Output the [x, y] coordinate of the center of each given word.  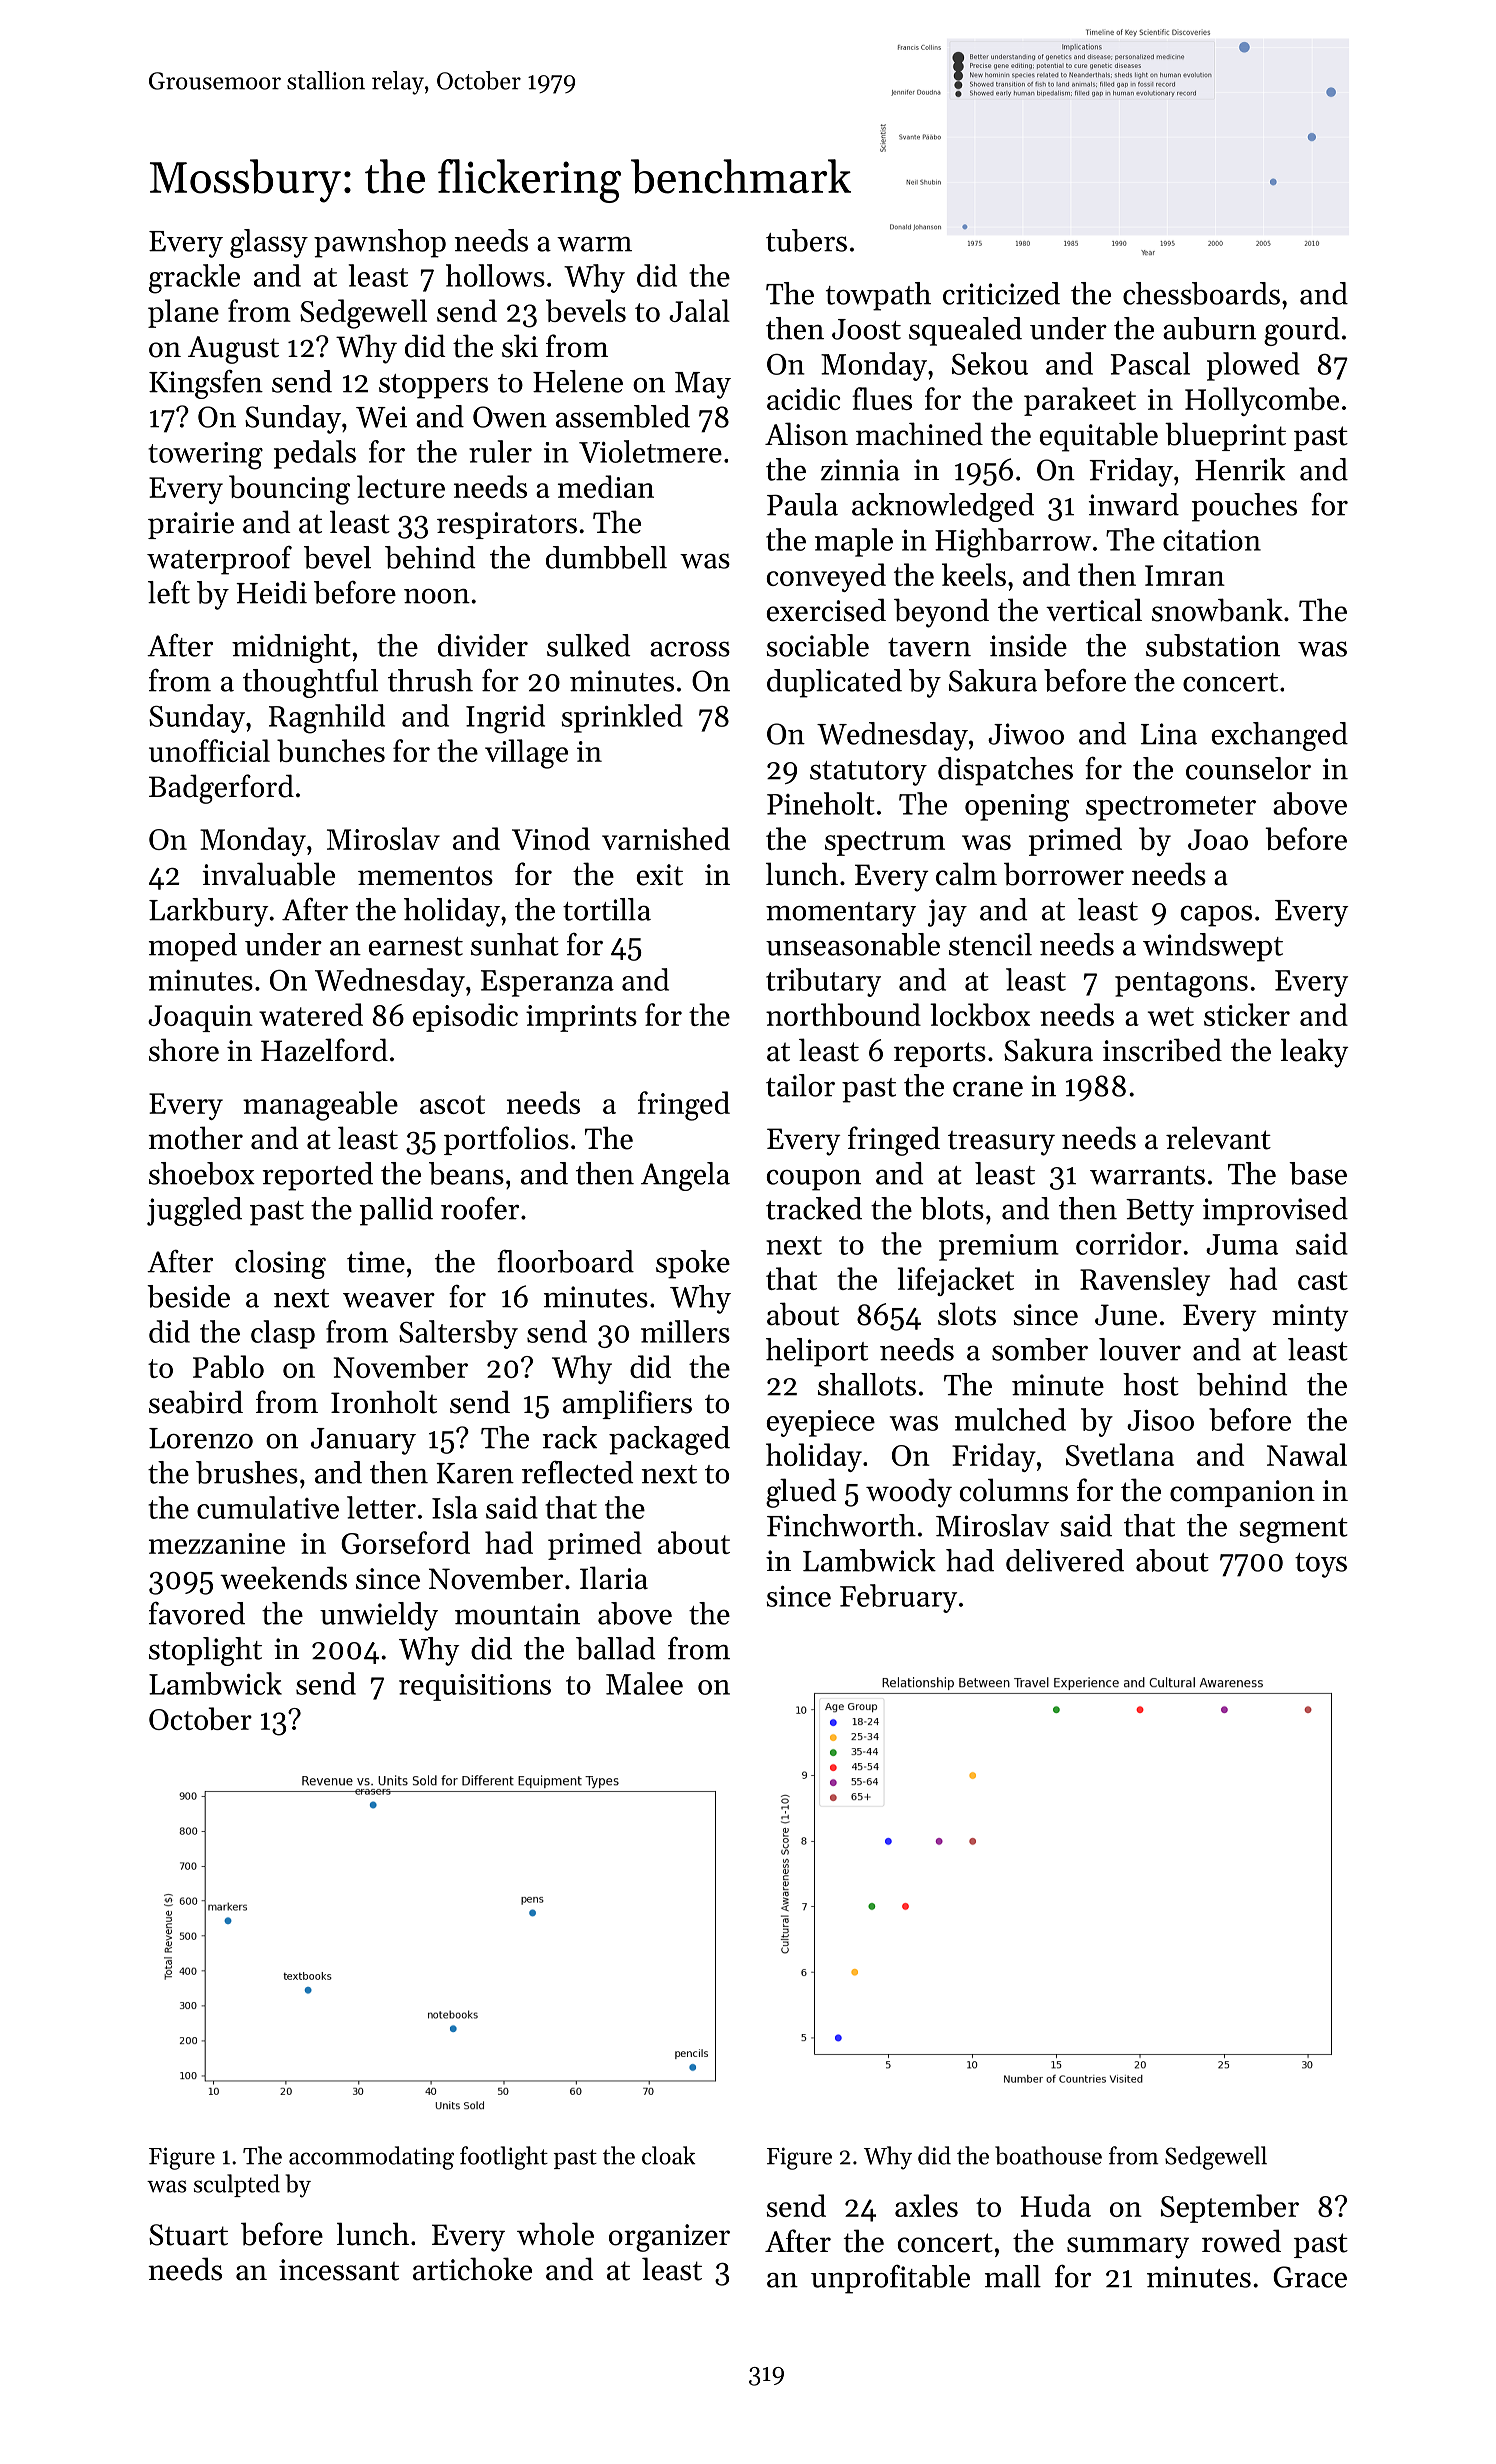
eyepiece [821, 1423]
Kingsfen [206, 384]
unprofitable [890, 2279]
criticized [1001, 293]
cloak [668, 2155]
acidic [803, 398]
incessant [339, 2270]
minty [1310, 1318]
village [526, 754]
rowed [1241, 2241]
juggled [194, 1211]
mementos [425, 876]
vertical [1094, 610]
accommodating [371, 2158]
